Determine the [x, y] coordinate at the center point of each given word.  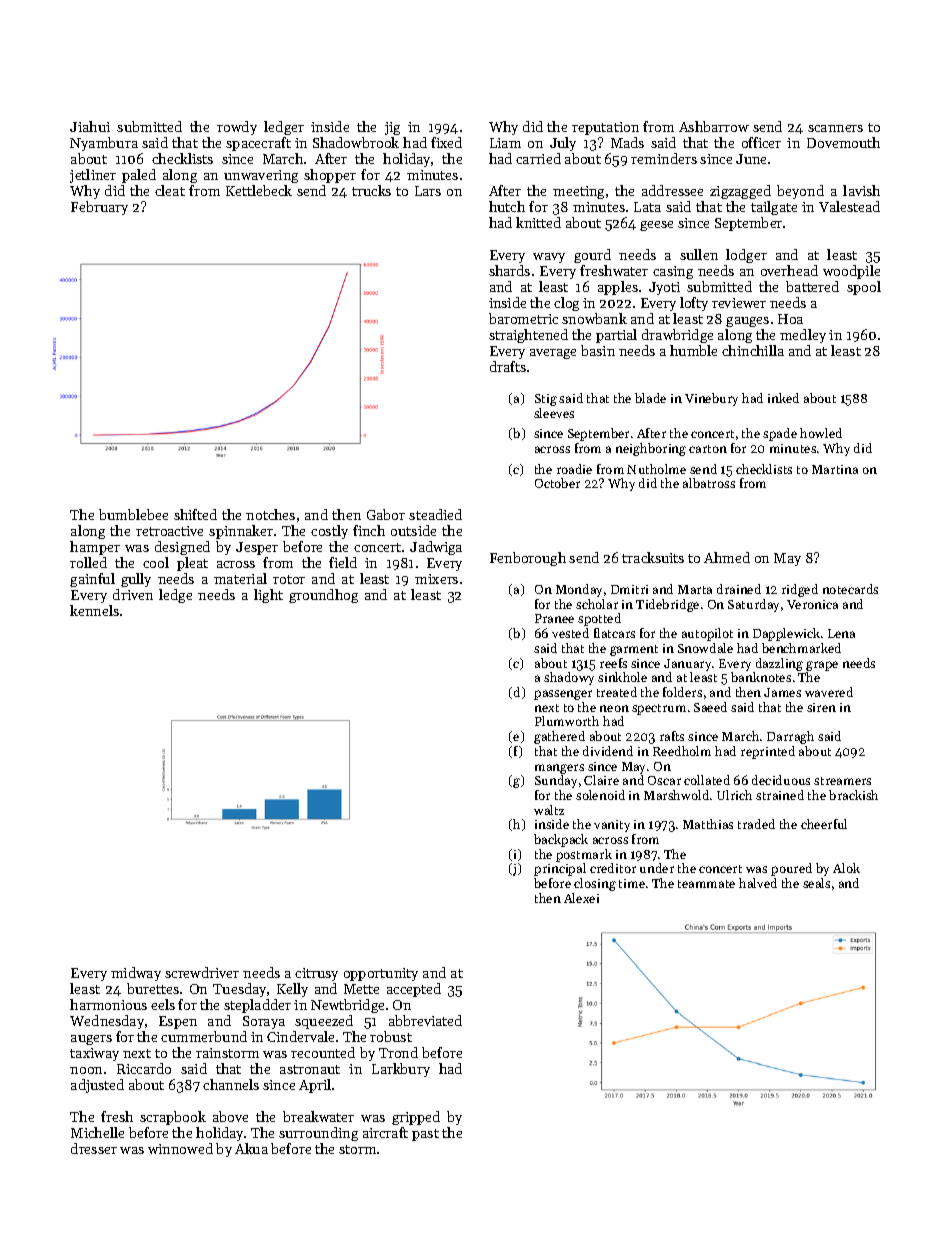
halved [758, 883]
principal [560, 869]
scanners [835, 128]
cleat [170, 190]
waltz [549, 810]
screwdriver [202, 972]
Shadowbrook [356, 142]
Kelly [292, 990]
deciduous [781, 780]
